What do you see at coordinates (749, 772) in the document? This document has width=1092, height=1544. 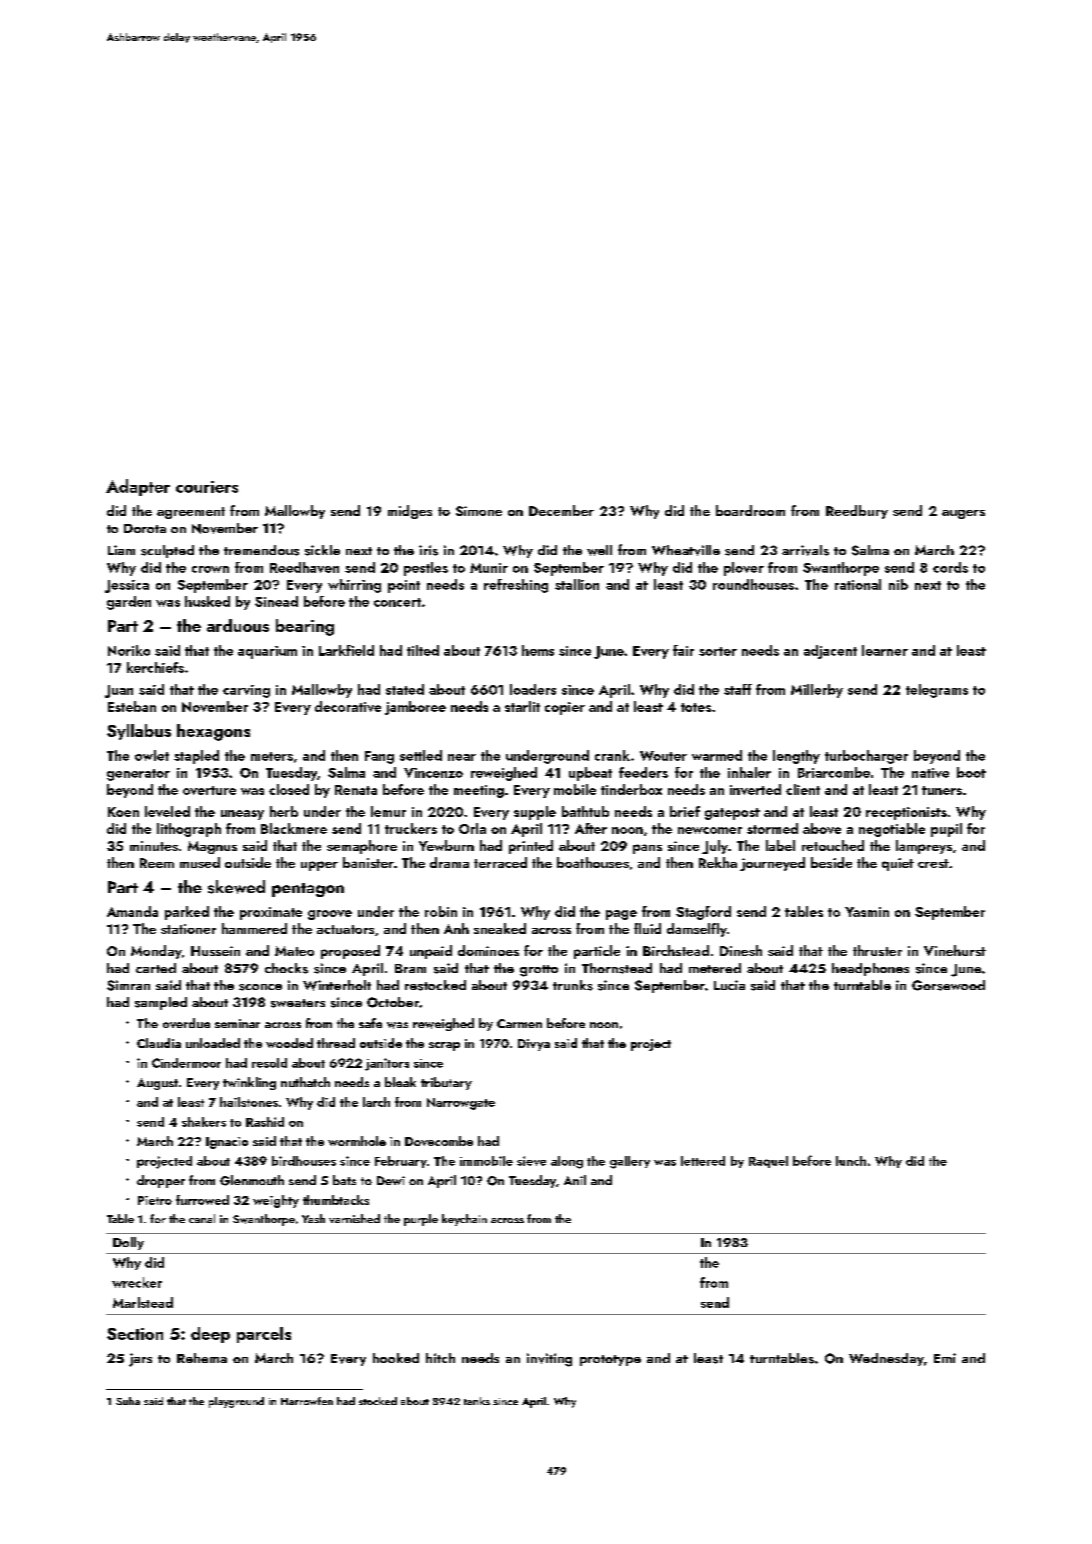 I see `inhaler` at bounding box center [749, 772].
